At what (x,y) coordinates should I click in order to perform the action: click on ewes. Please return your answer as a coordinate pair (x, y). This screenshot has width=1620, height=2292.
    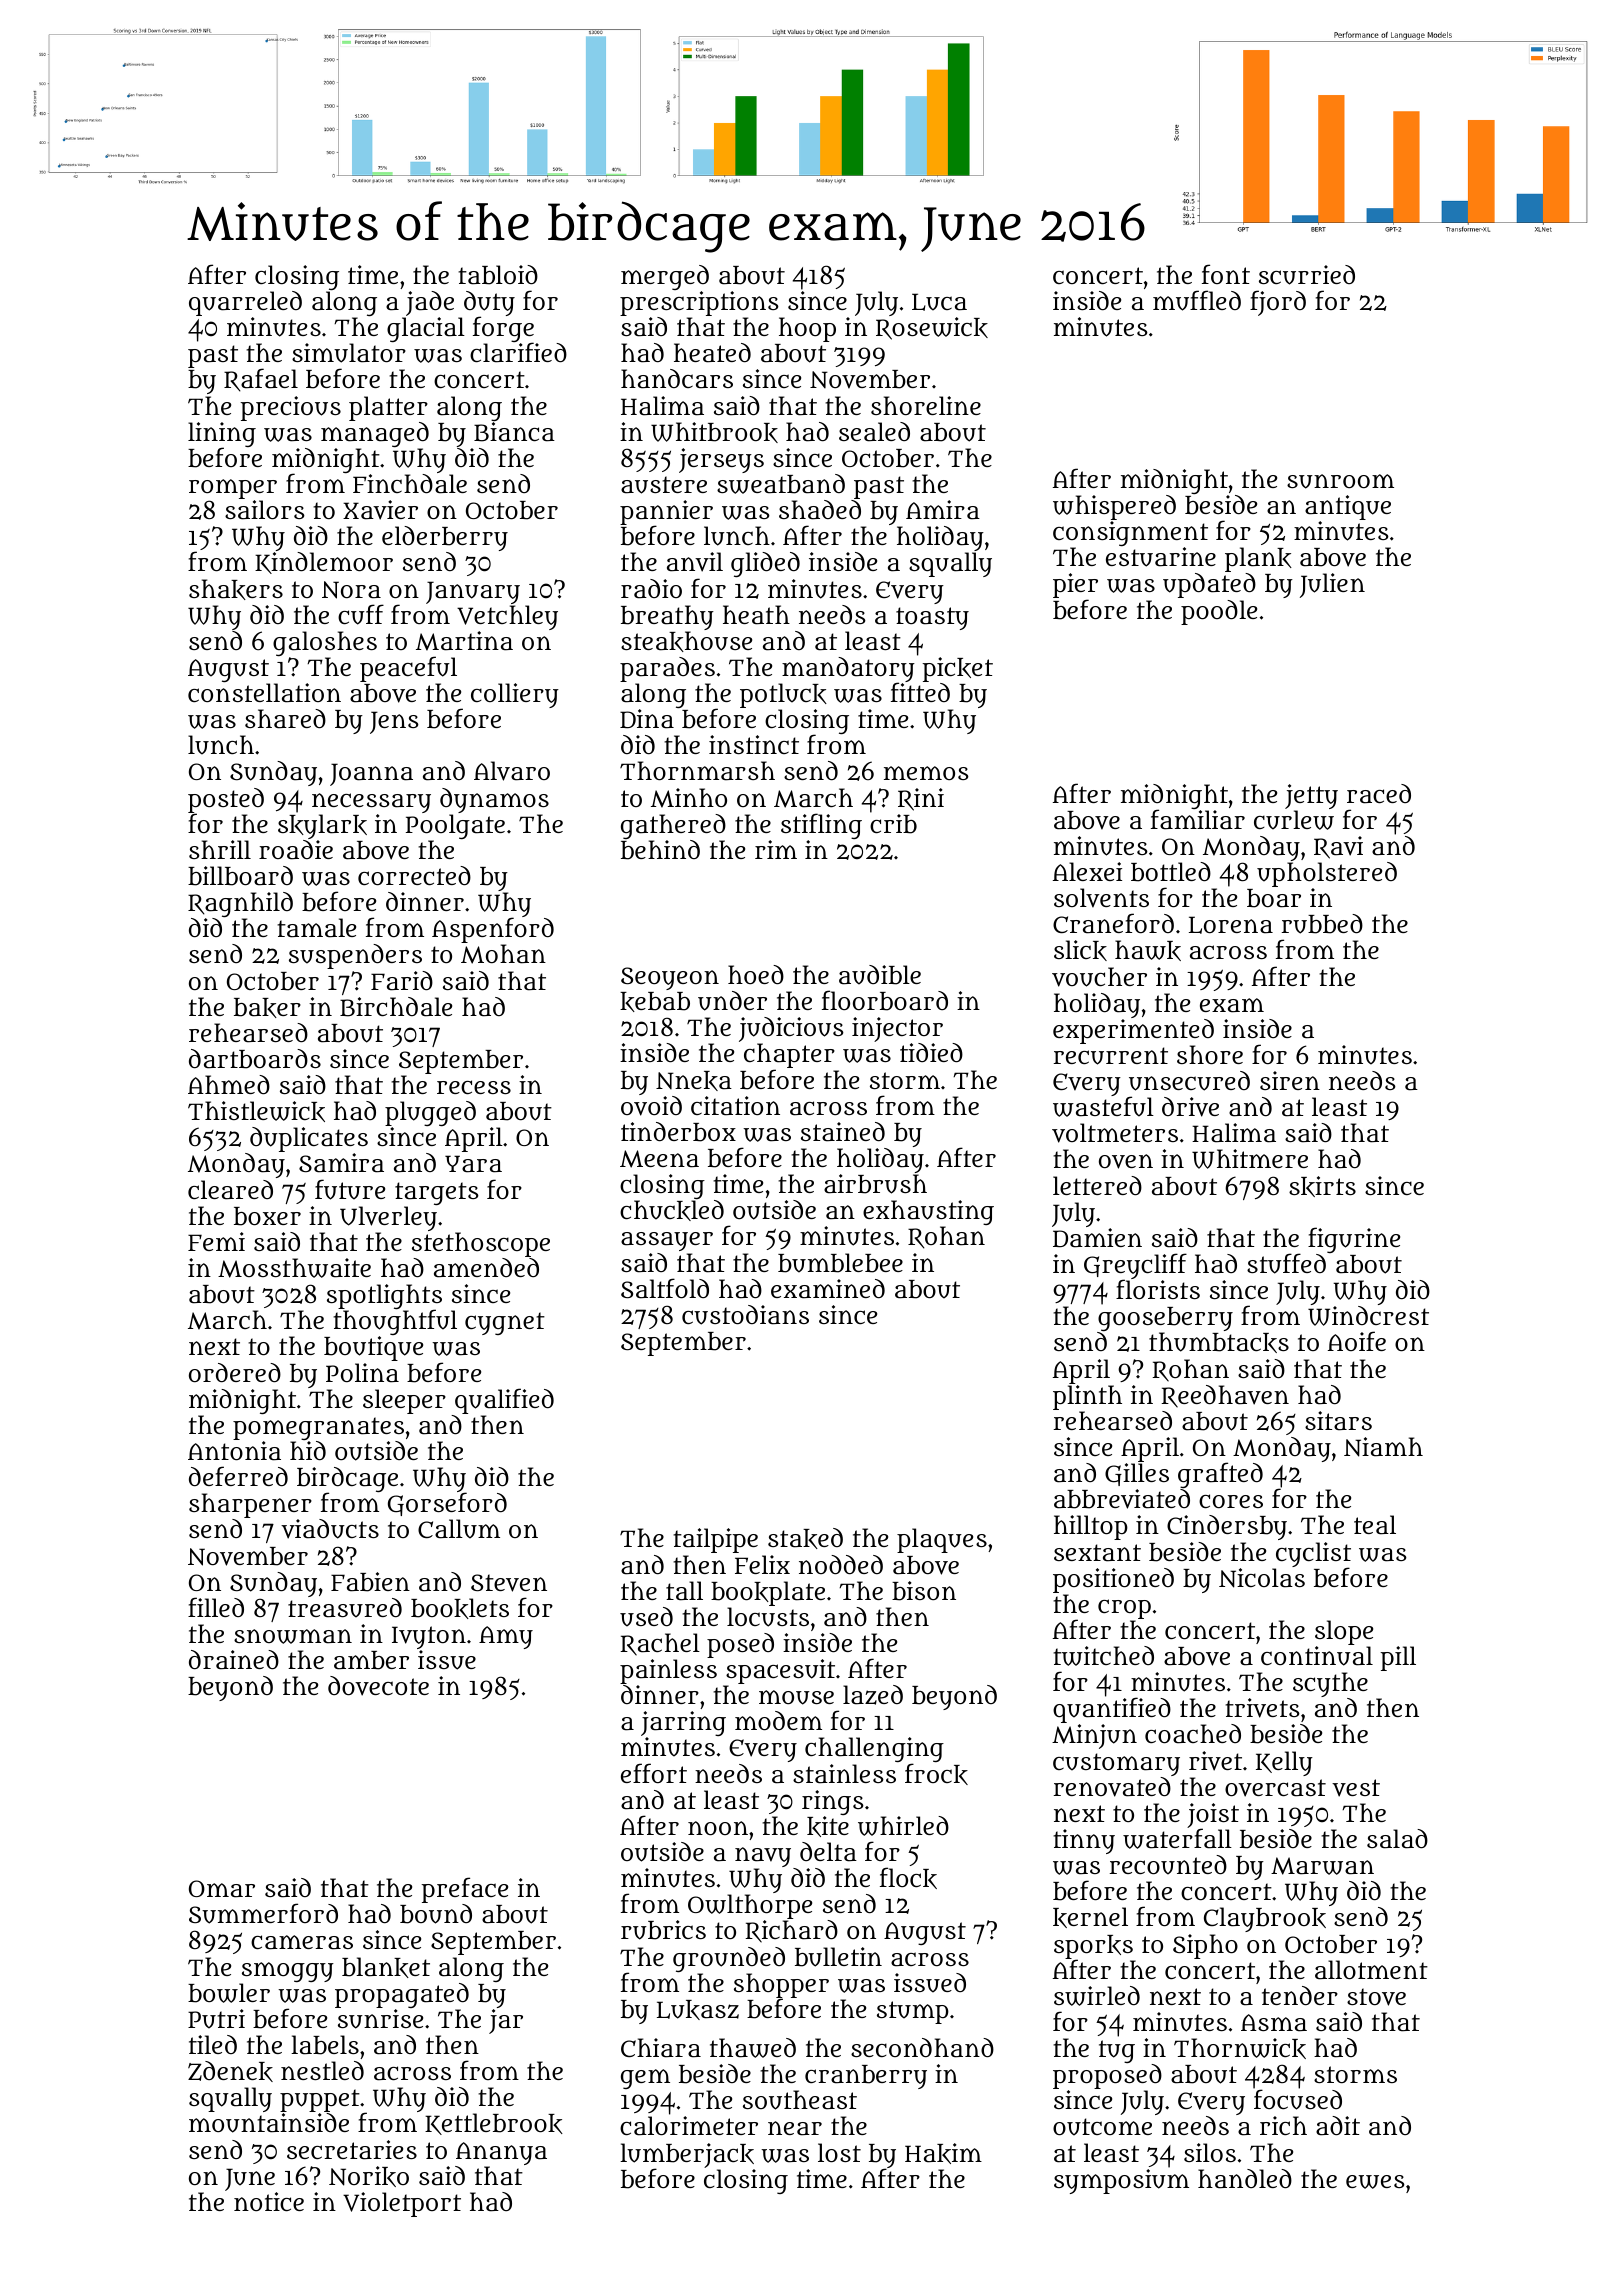
    Looking at the image, I should click on (1375, 2182).
